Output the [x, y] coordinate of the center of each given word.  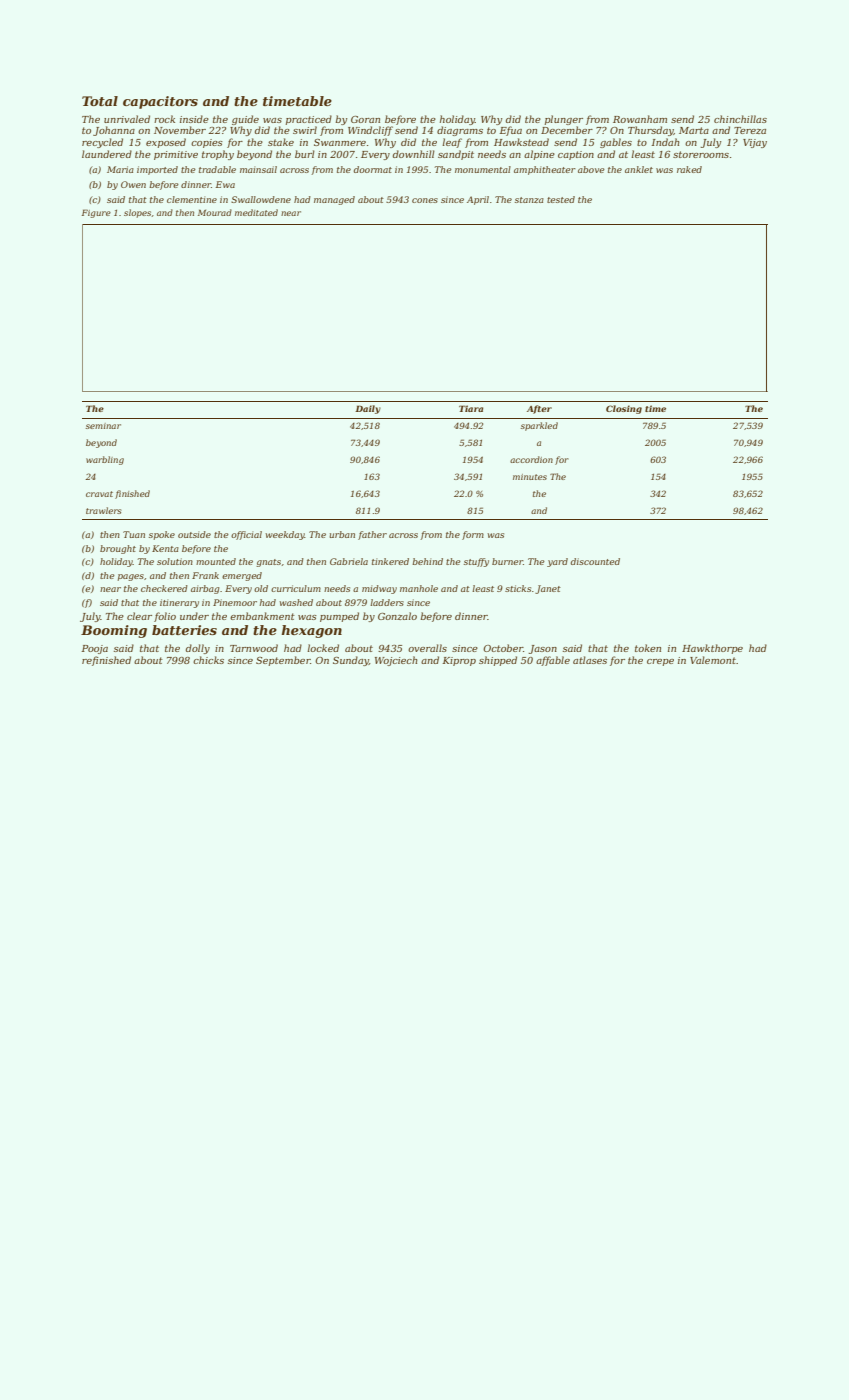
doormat [373, 169]
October [503, 648]
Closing [624, 409]
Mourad [215, 212]
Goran [365, 119]
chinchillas [740, 119]
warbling [105, 460]
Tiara [471, 408]
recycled [102, 143]
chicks [208, 660]
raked [689, 169]
